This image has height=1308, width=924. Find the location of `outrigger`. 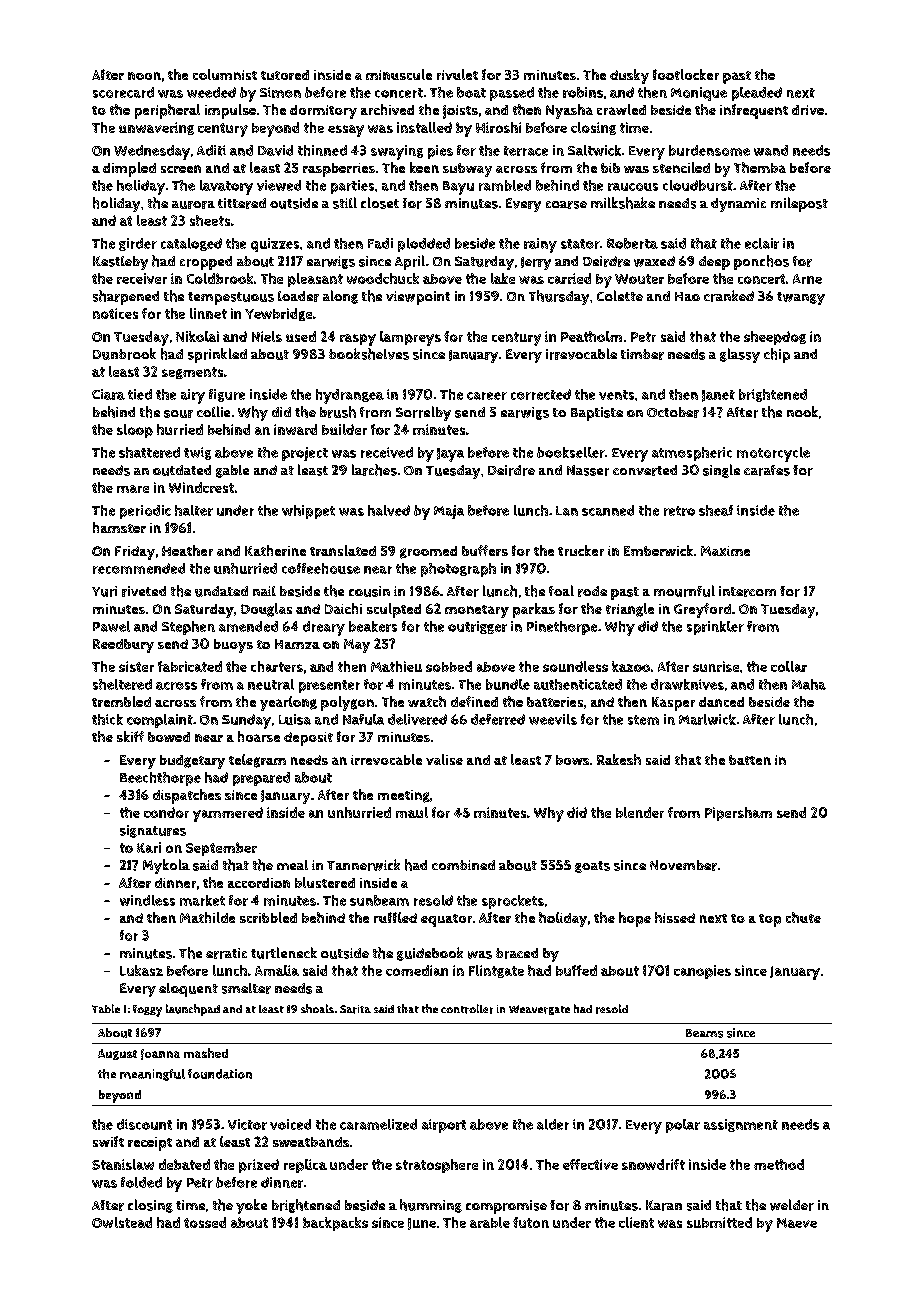

outrigger is located at coordinates (477, 627).
